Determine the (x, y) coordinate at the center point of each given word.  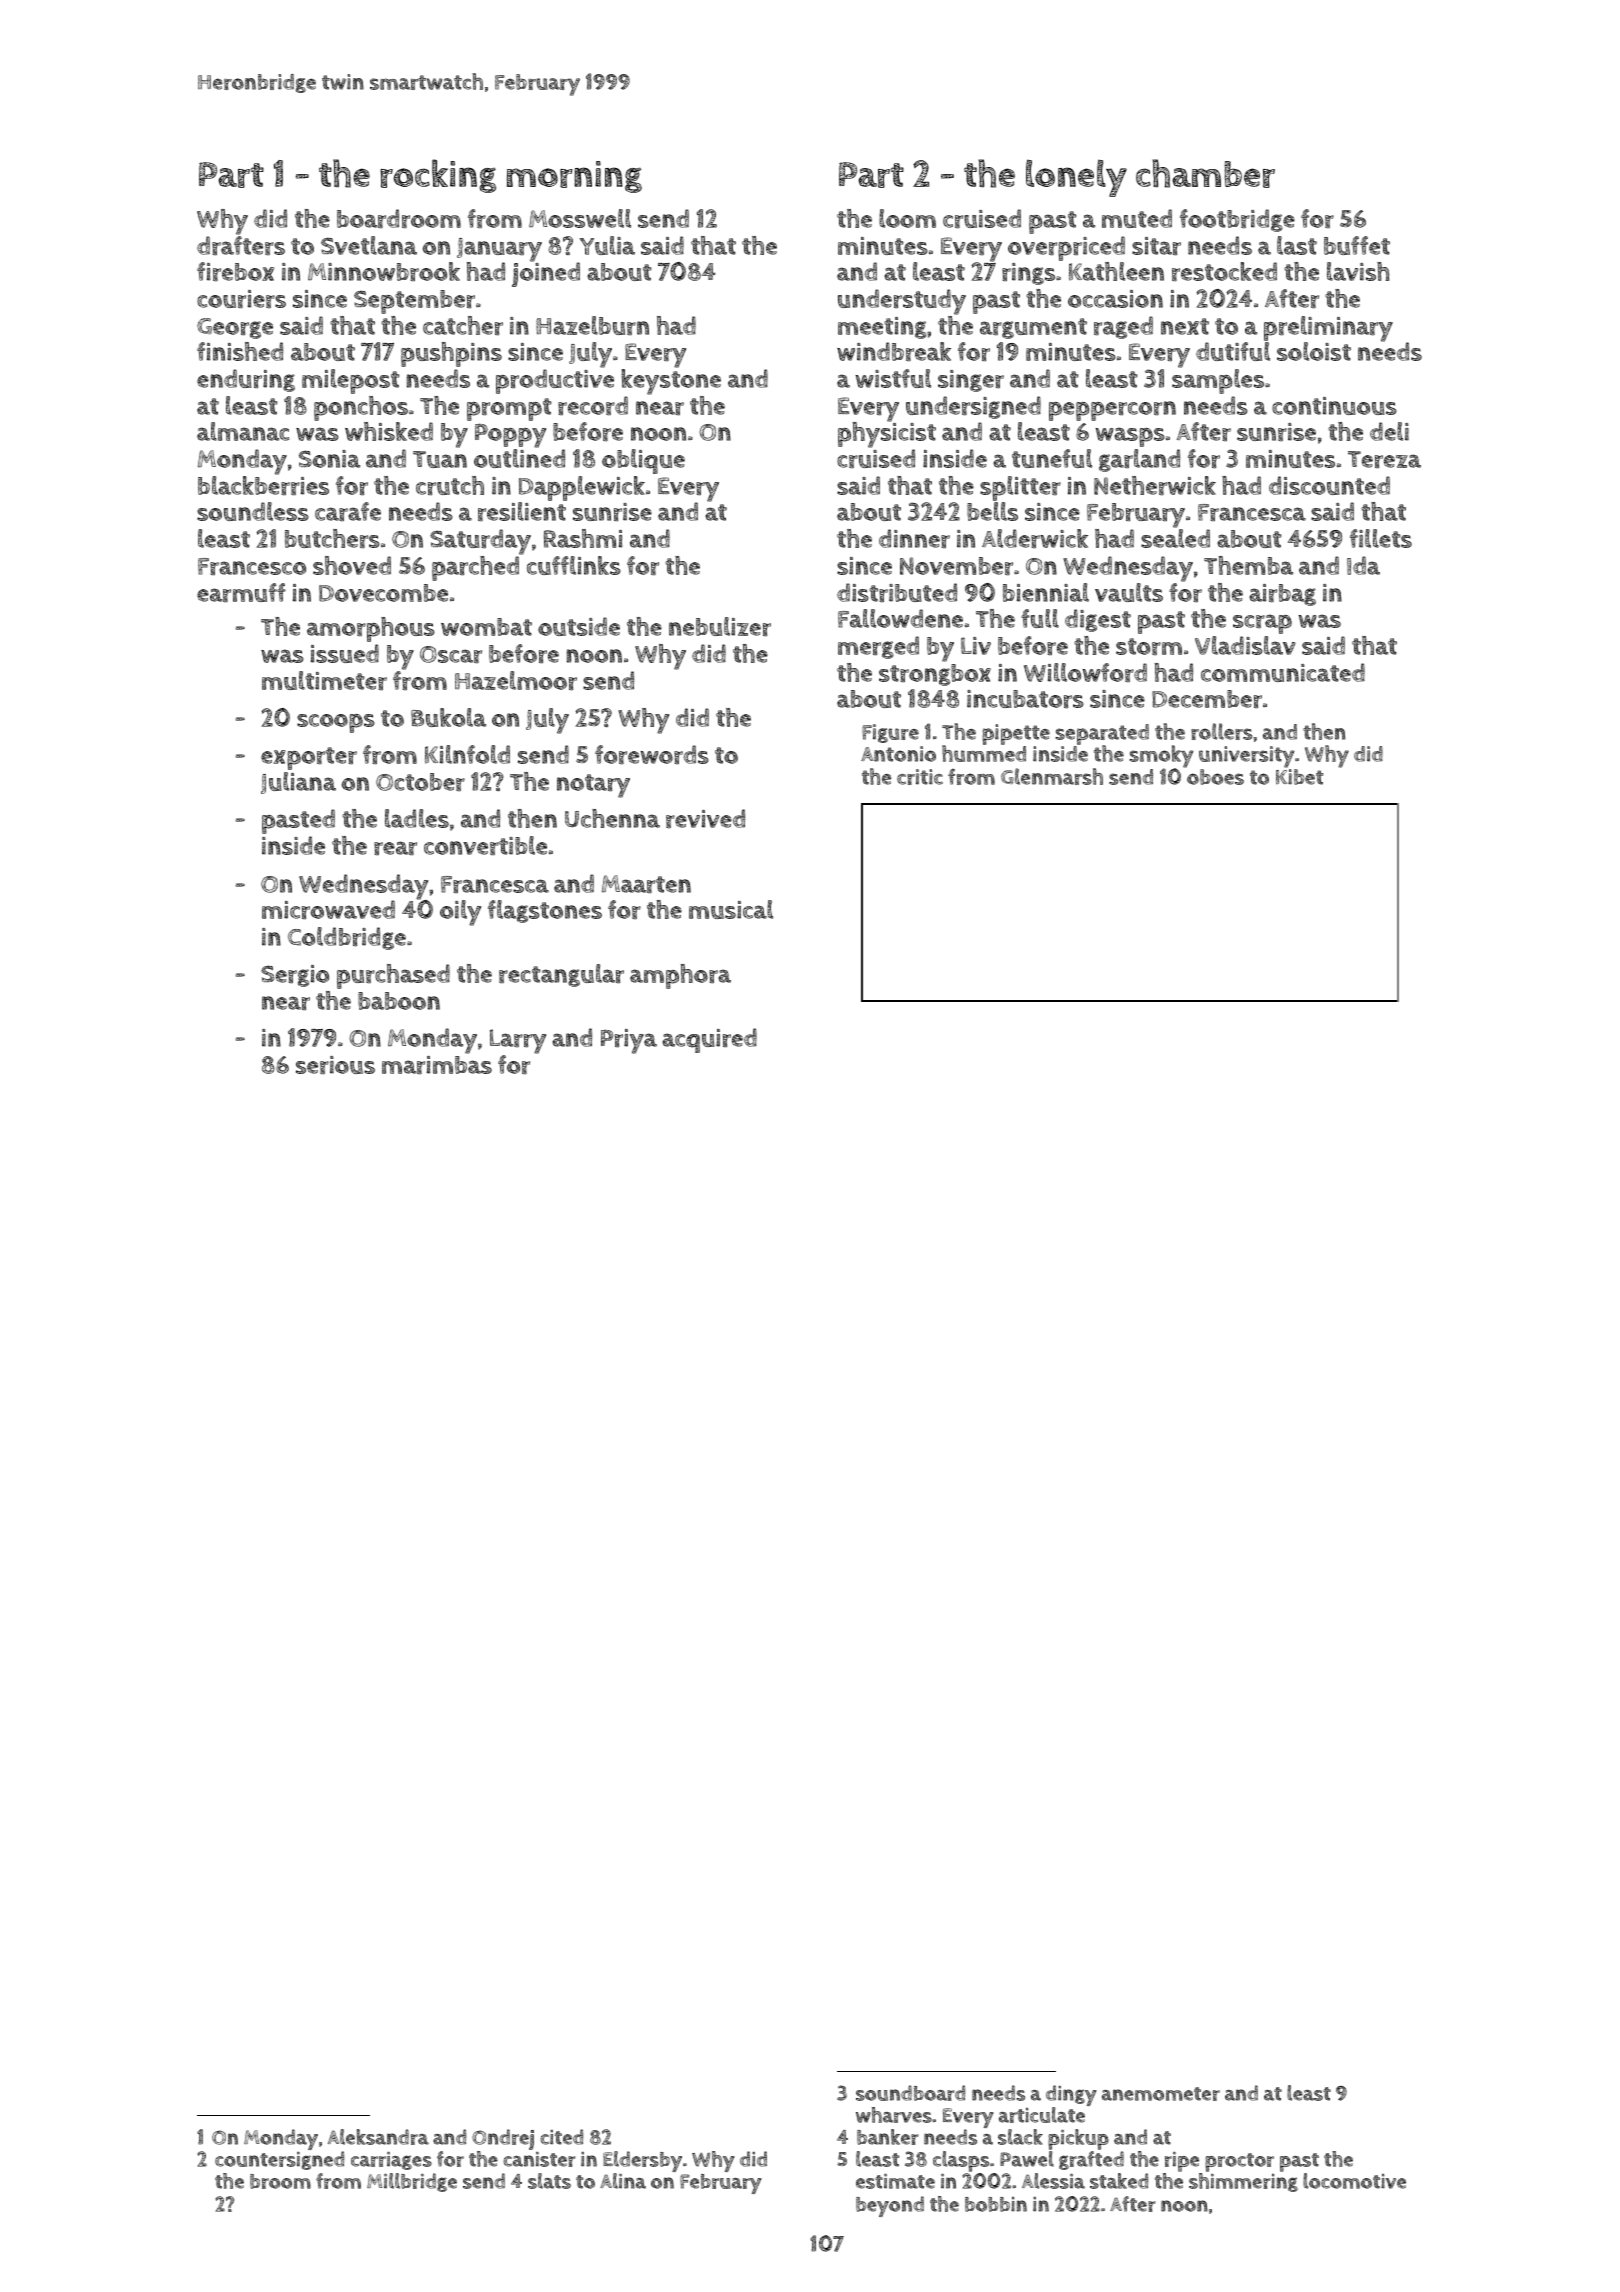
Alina (623, 2181)
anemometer (1161, 2094)
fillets (1381, 538)
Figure (890, 733)
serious (335, 1065)
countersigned (279, 2161)
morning (574, 177)
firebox (235, 271)
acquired (709, 1040)
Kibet (1299, 777)
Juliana (298, 783)
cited (561, 2137)
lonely (1076, 178)
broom (280, 2181)
